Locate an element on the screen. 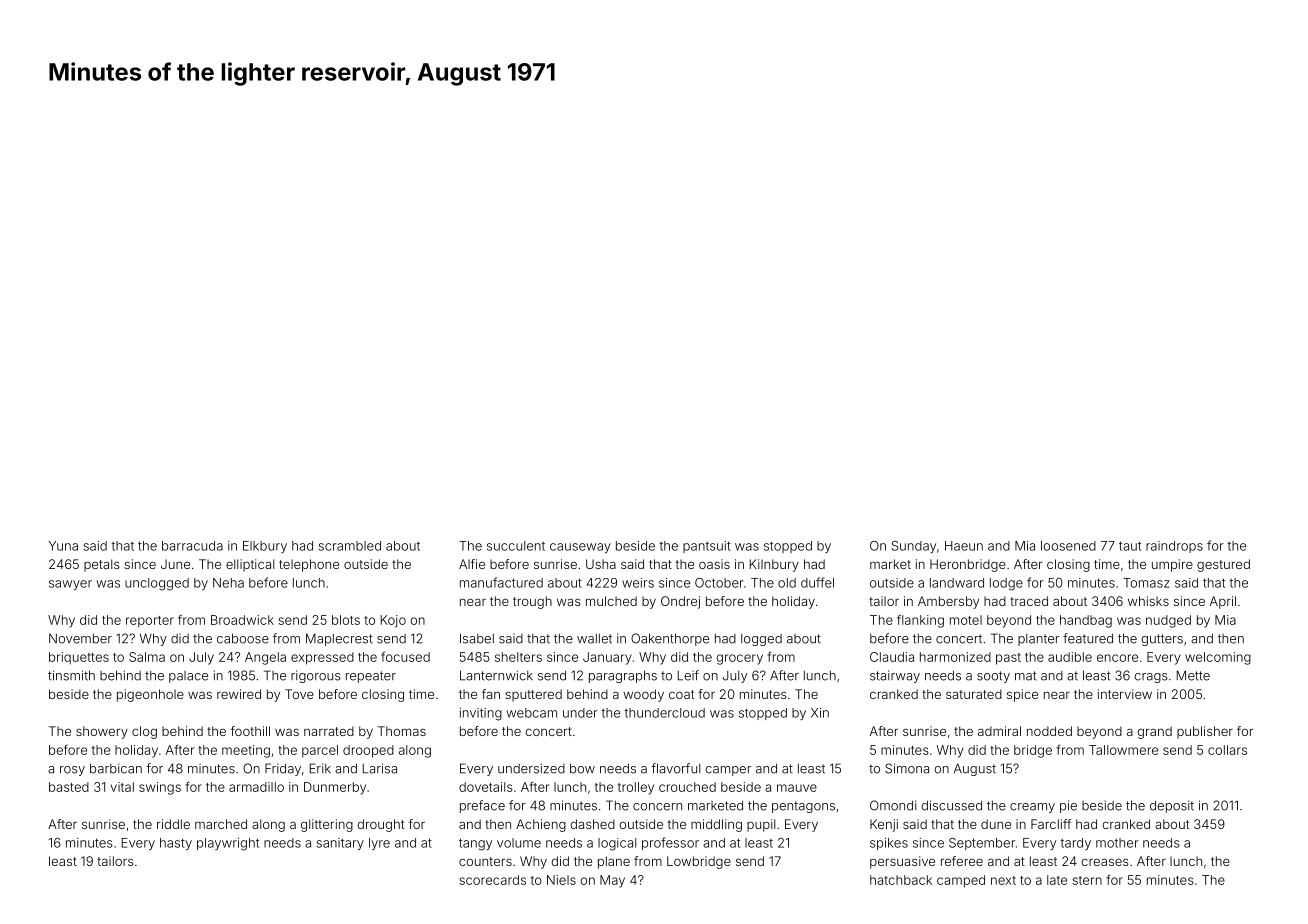 This screenshot has width=1308, height=924. deposit is located at coordinates (1172, 806).
